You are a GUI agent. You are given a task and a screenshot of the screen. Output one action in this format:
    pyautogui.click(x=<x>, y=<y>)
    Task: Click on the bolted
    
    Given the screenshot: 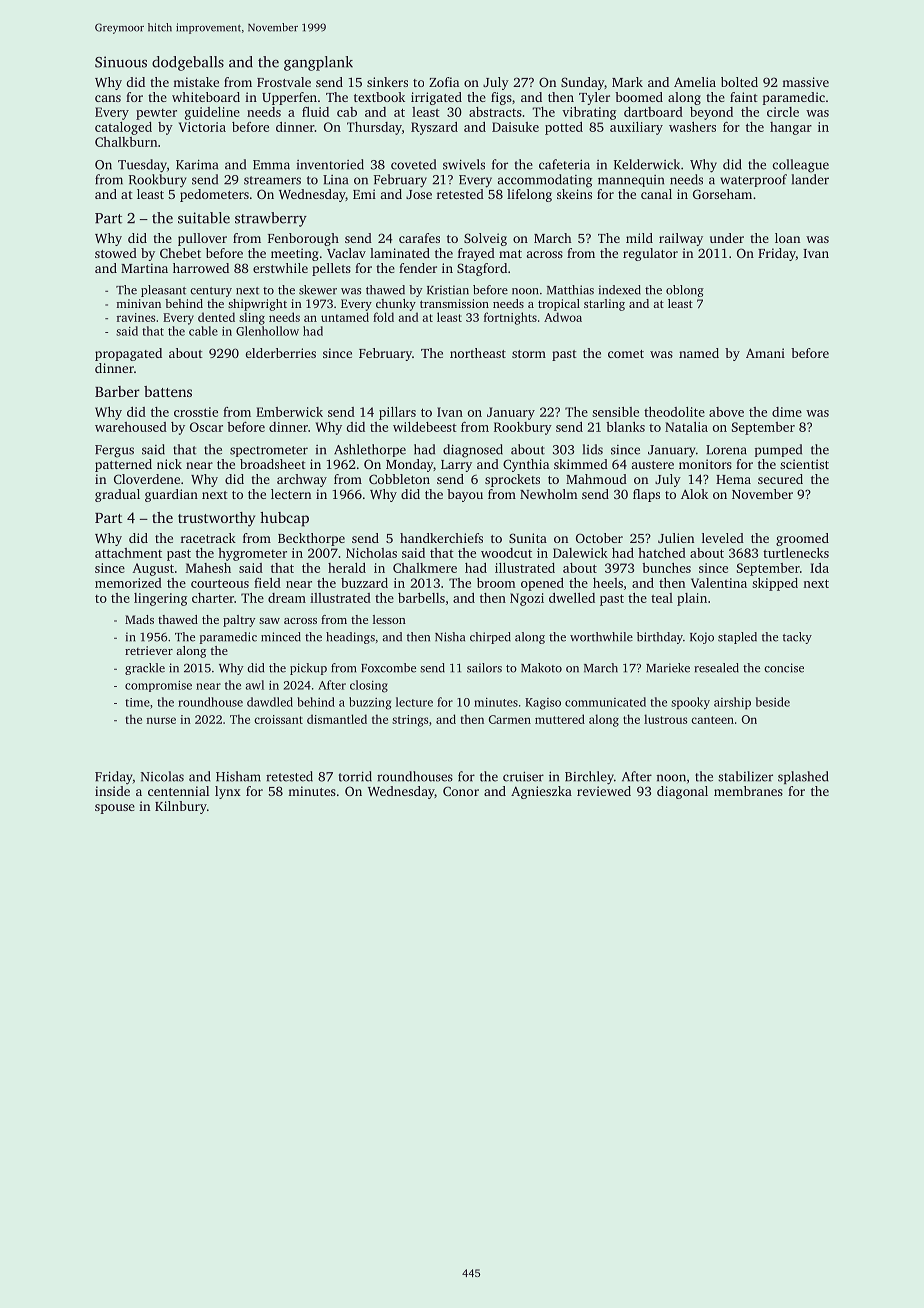 What is the action you would take?
    pyautogui.click(x=739, y=82)
